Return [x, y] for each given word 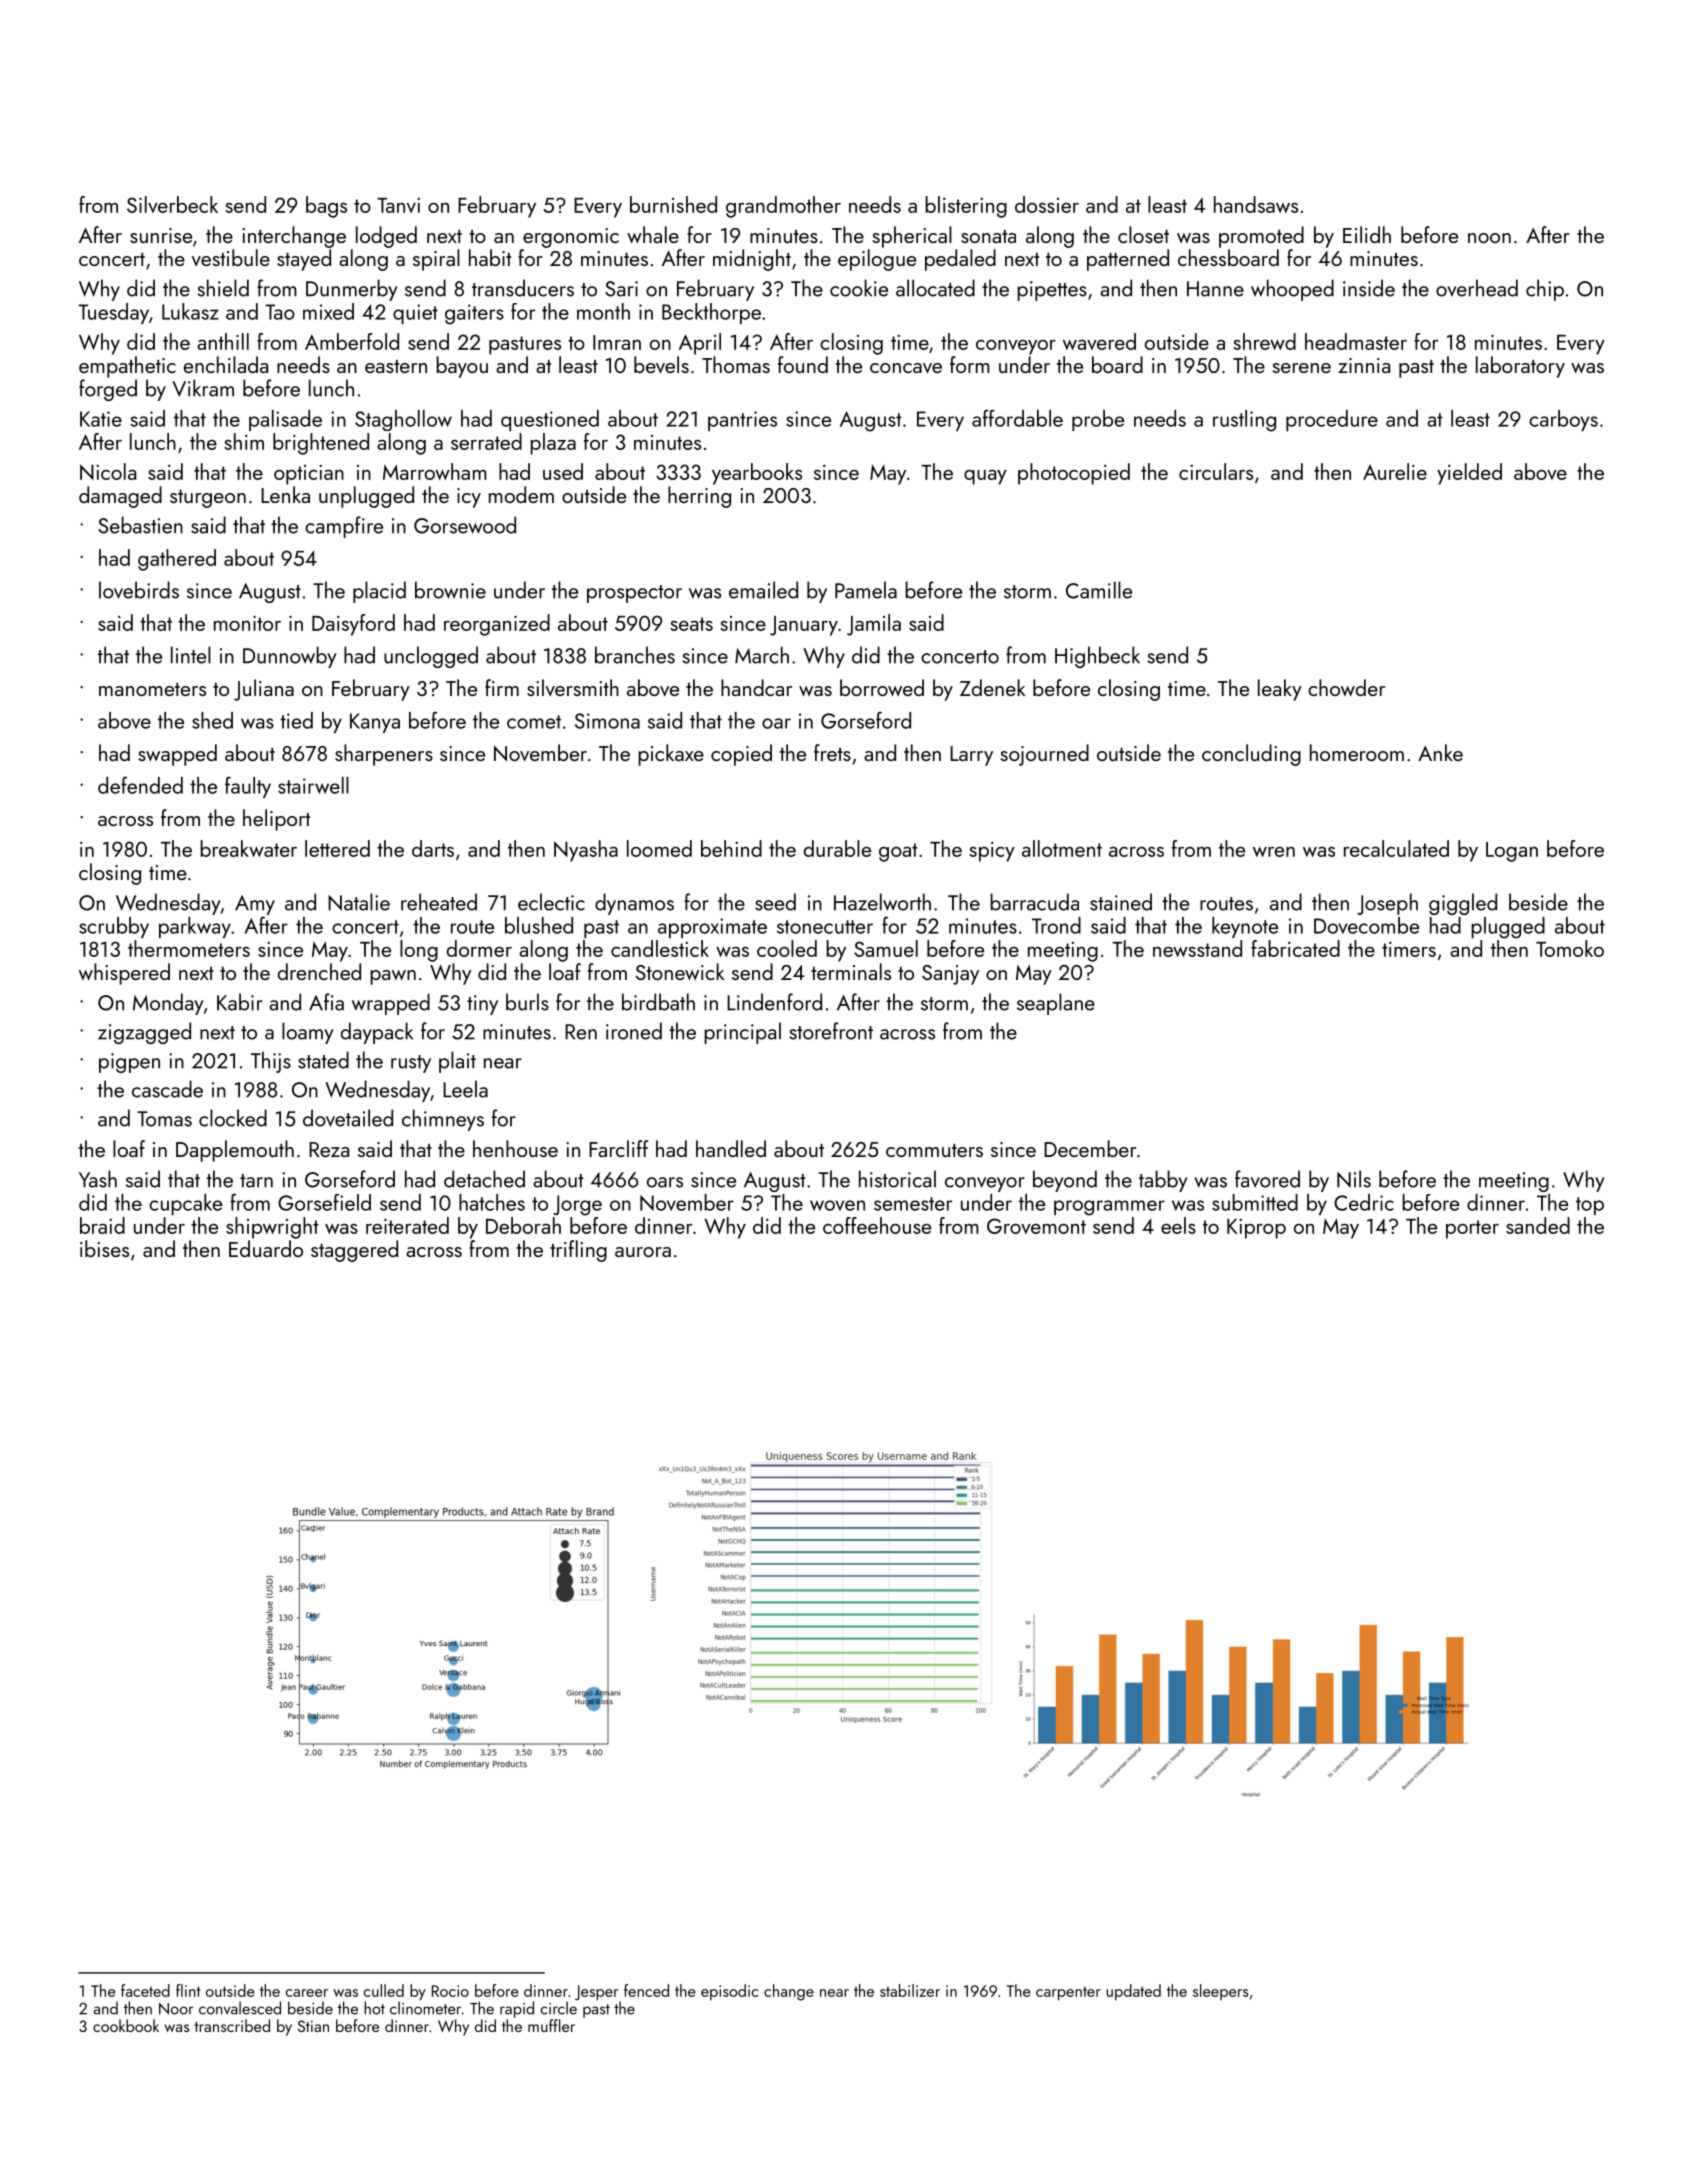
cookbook [126, 2025]
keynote [1245, 927]
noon [1489, 238]
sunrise [161, 235]
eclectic [551, 902]
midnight [752, 260]
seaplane [1056, 1004]
